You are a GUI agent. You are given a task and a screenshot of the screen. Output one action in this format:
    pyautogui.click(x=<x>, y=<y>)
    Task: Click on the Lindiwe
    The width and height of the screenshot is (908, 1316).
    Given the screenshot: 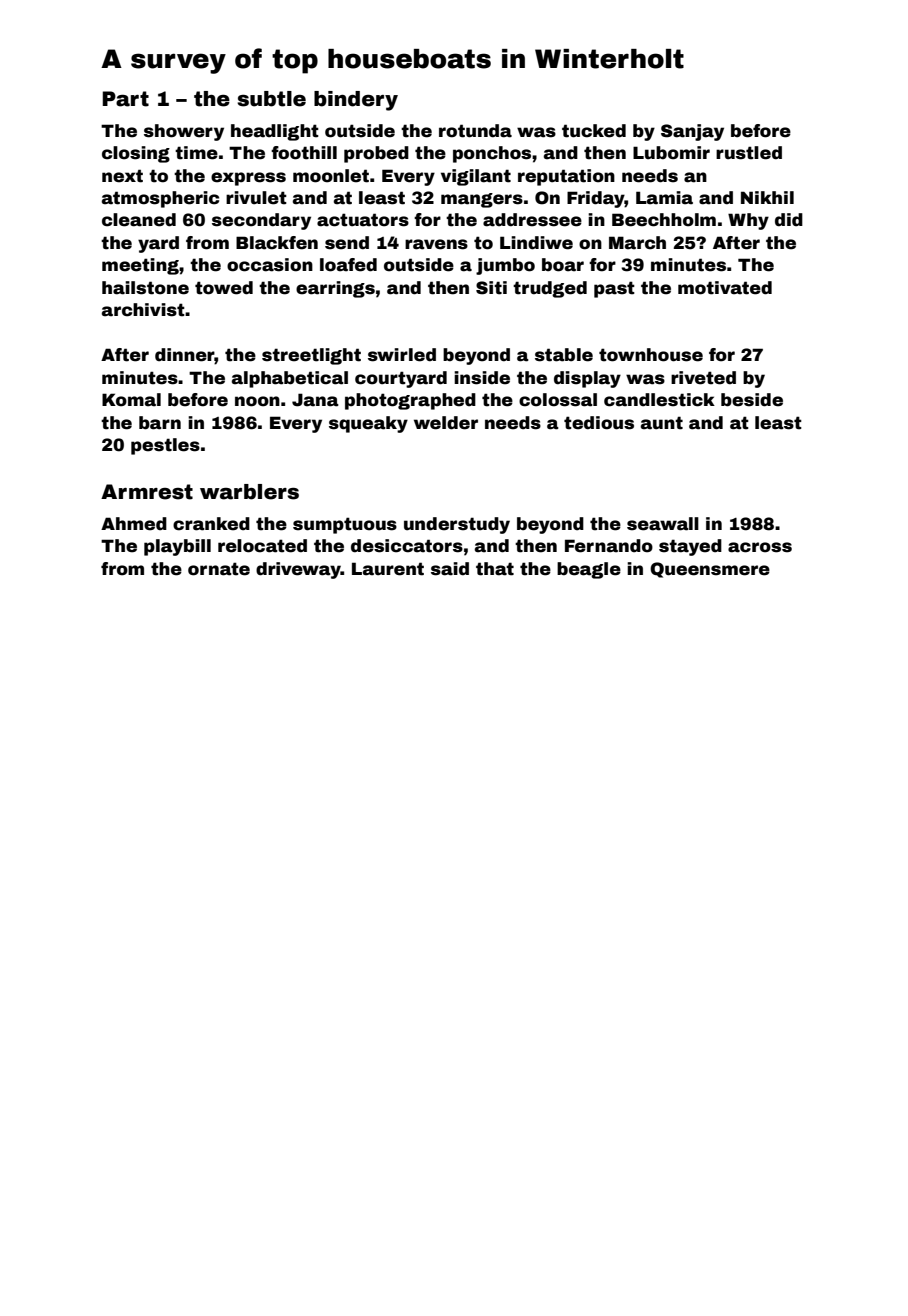 What is the action you would take?
    pyautogui.click(x=536, y=243)
